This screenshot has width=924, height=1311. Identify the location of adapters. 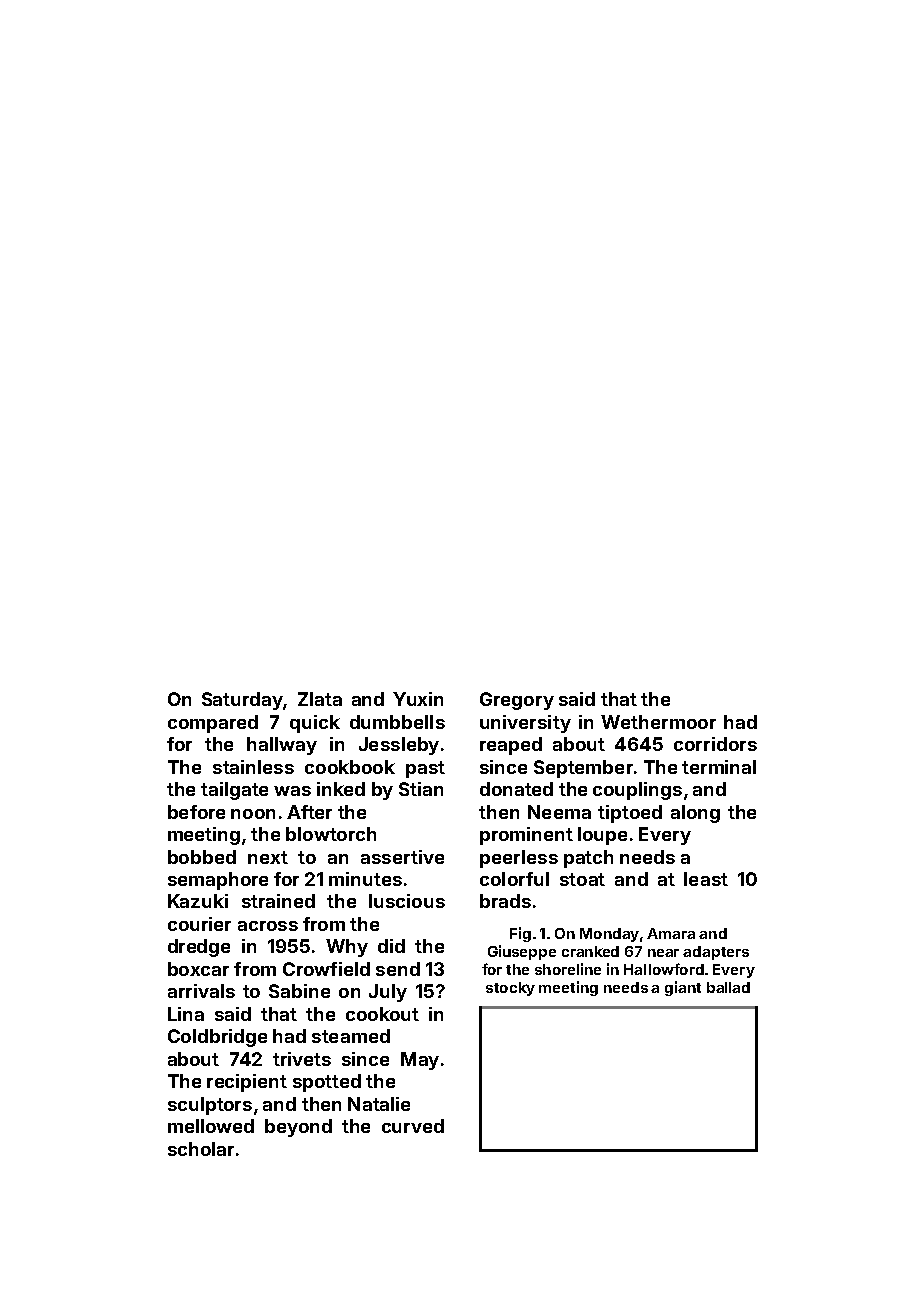
(716, 953).
